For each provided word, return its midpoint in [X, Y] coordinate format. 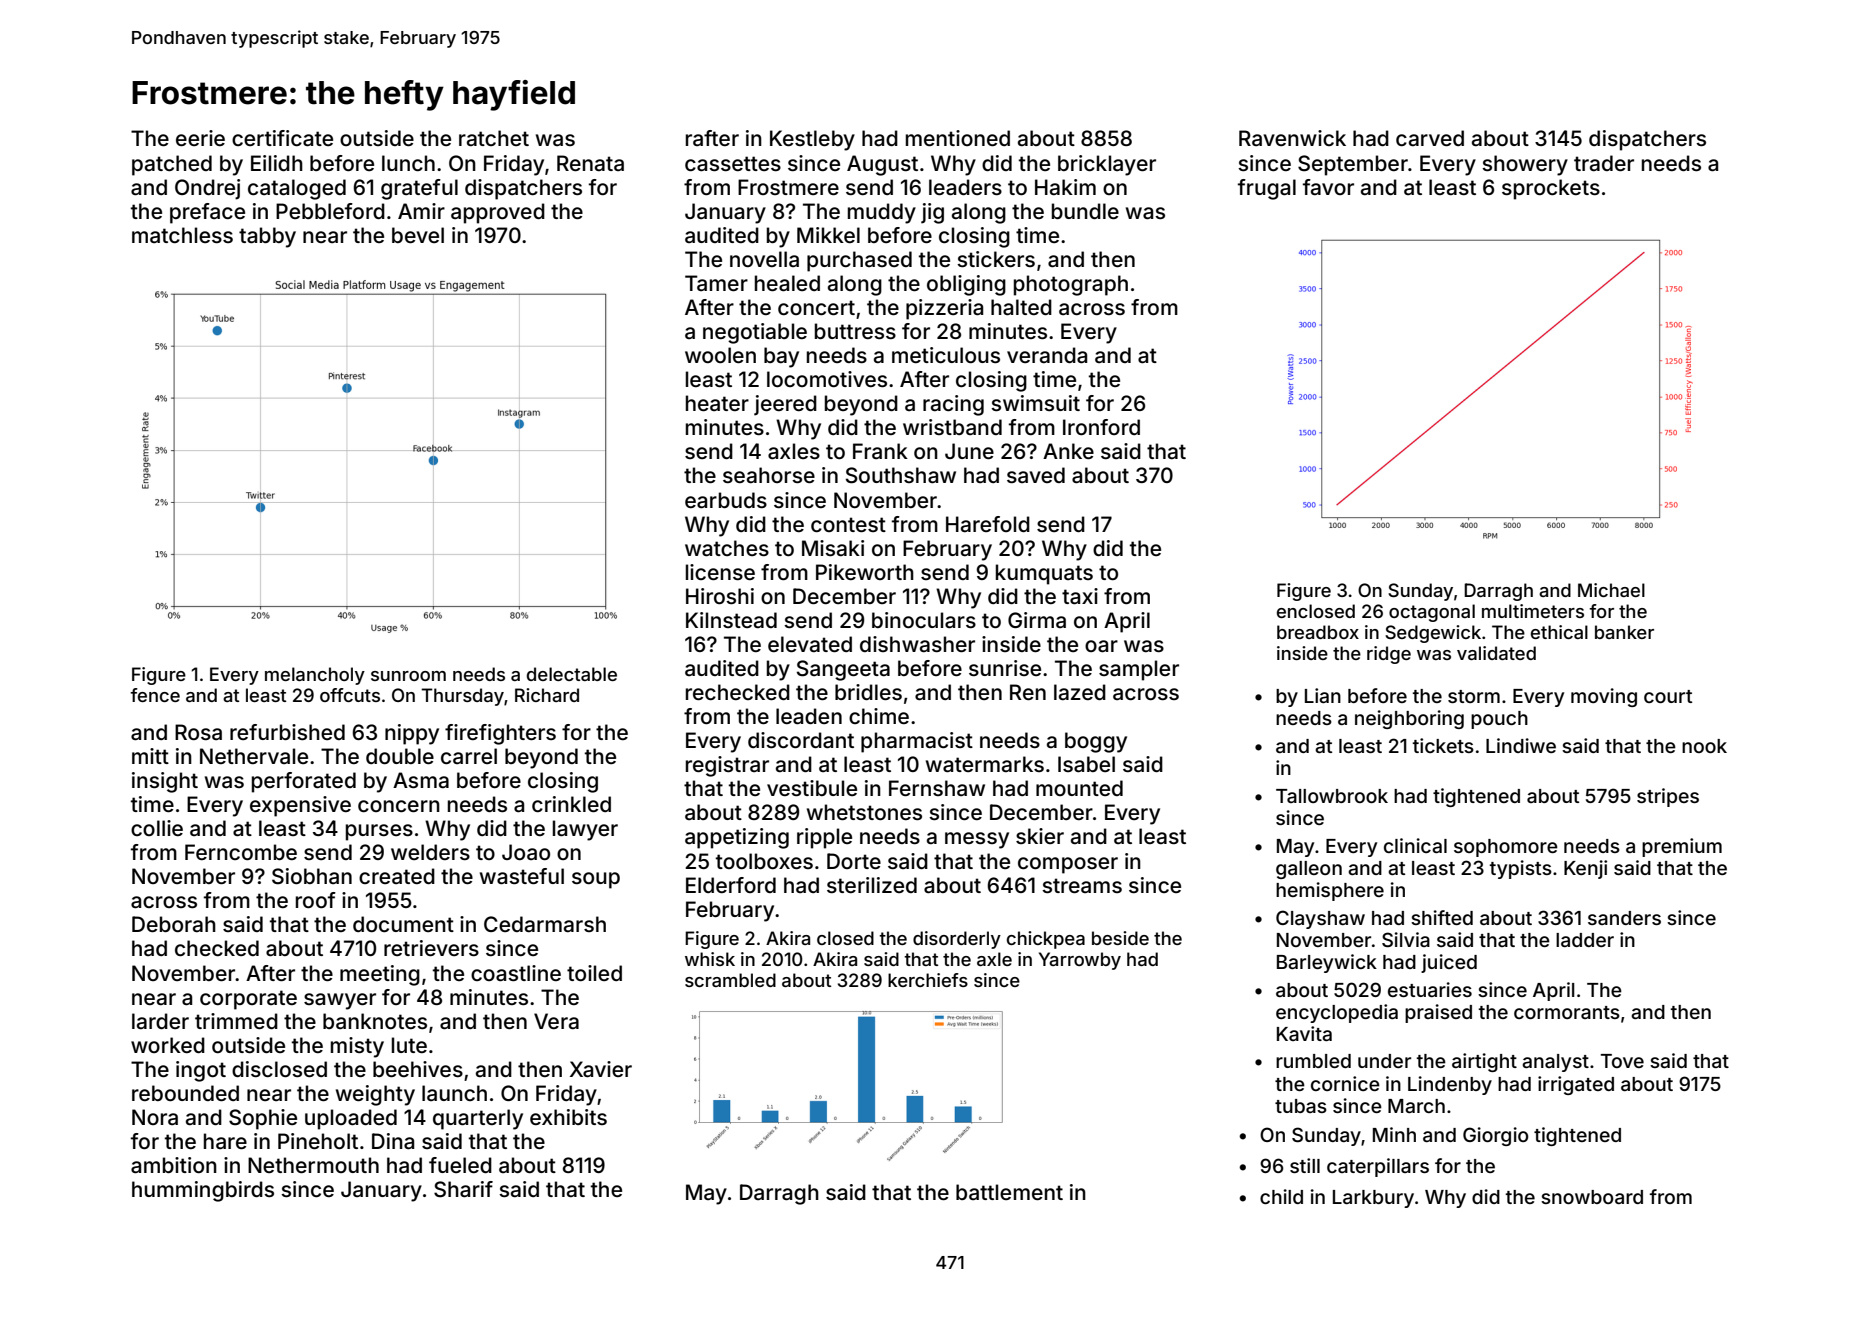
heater [717, 403]
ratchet [494, 138]
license [720, 572]
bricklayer [1107, 165]
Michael [1611, 590]
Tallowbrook [1332, 796]
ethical [1559, 632]
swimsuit [1035, 403]
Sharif [463, 1189]
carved [1430, 138]
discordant [801, 740]
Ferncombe [241, 852]
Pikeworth [865, 572]
